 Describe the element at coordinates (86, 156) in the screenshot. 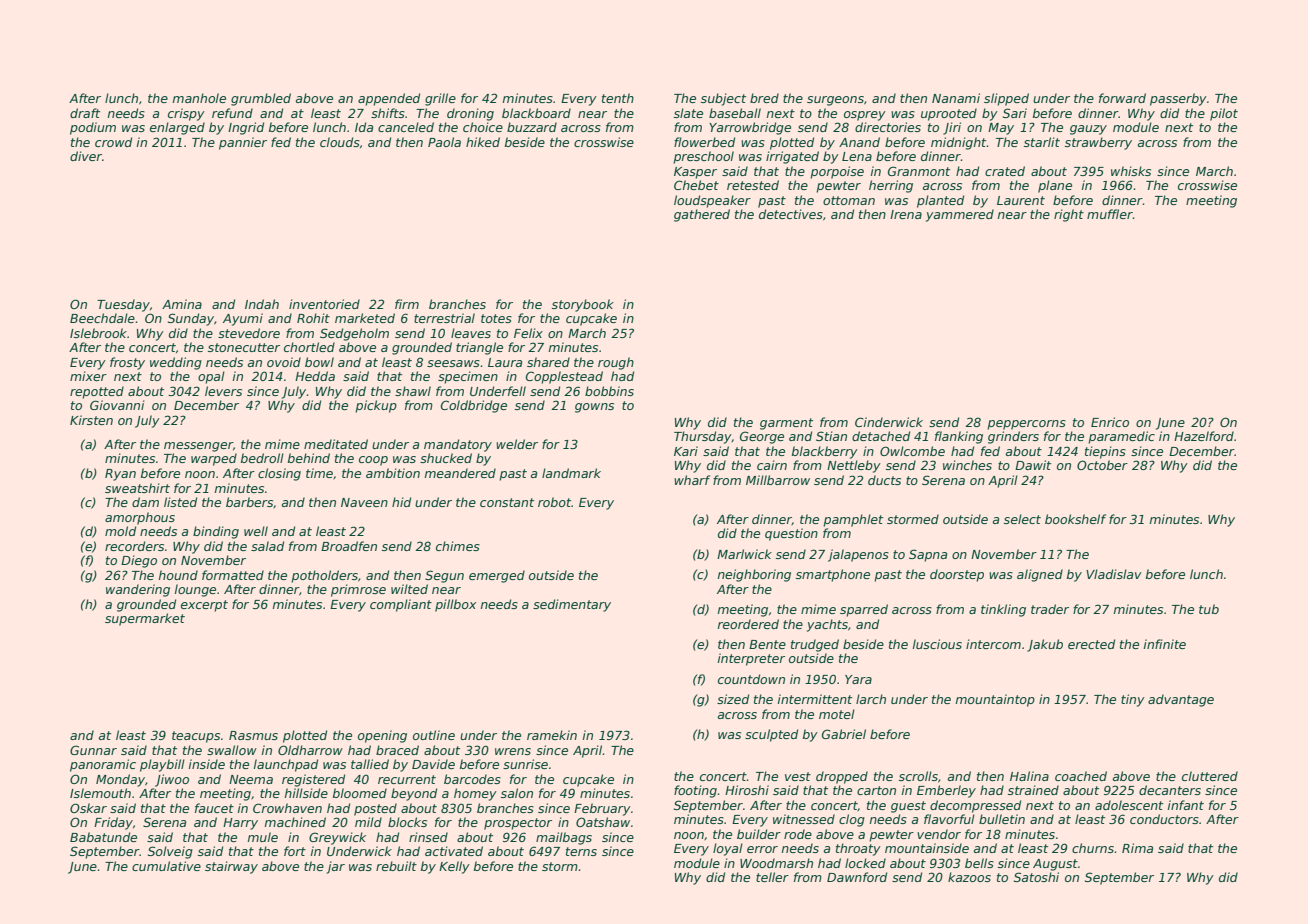

I see `diver` at that location.
